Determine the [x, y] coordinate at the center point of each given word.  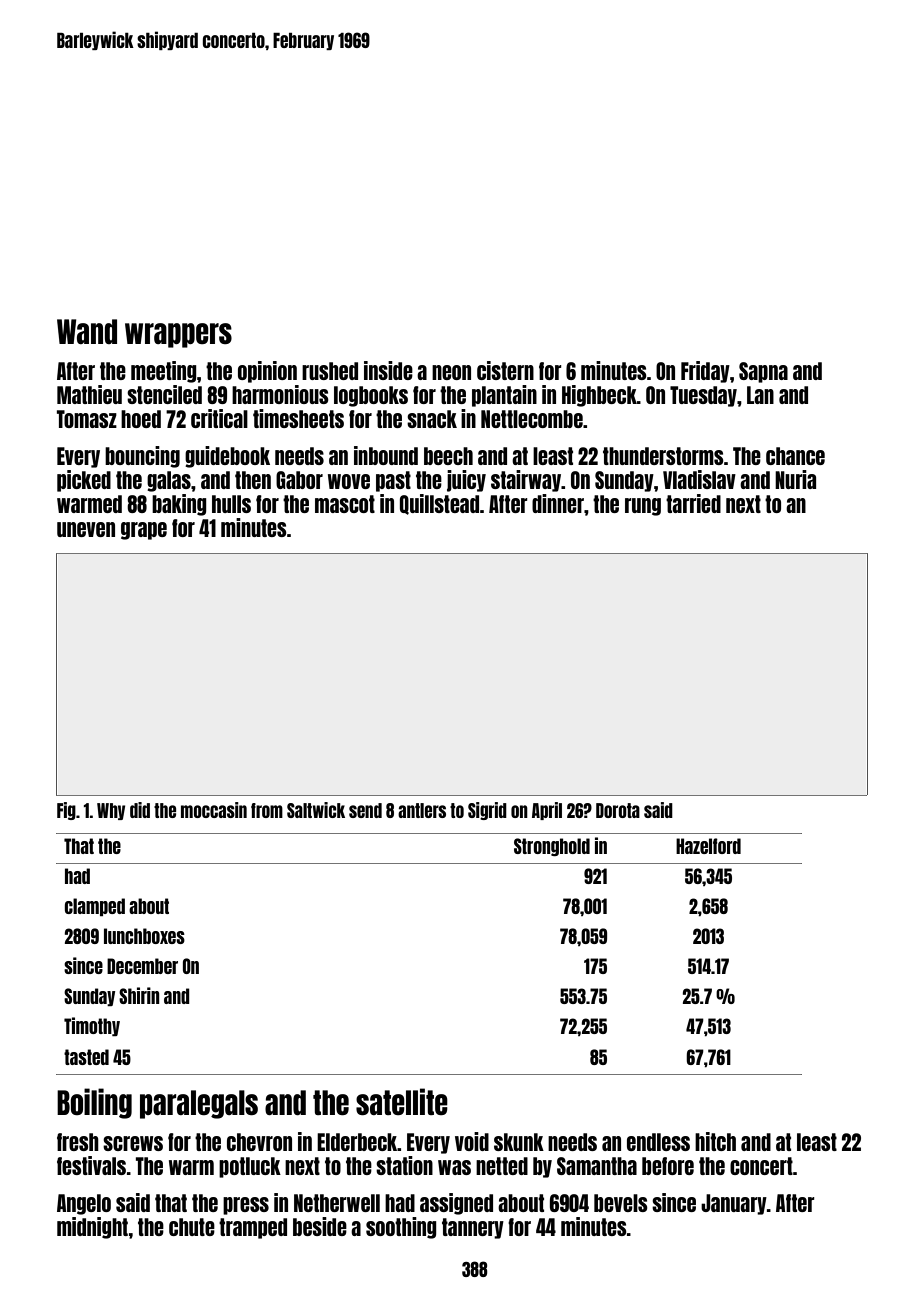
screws [133, 1143]
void [472, 1141]
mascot [345, 504]
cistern [505, 370]
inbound [386, 455]
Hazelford [708, 846]
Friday [705, 372]
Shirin [139, 995]
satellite [402, 1101]
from [267, 810]
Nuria [795, 479]
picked [84, 481]
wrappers [178, 335]
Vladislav [699, 479]
